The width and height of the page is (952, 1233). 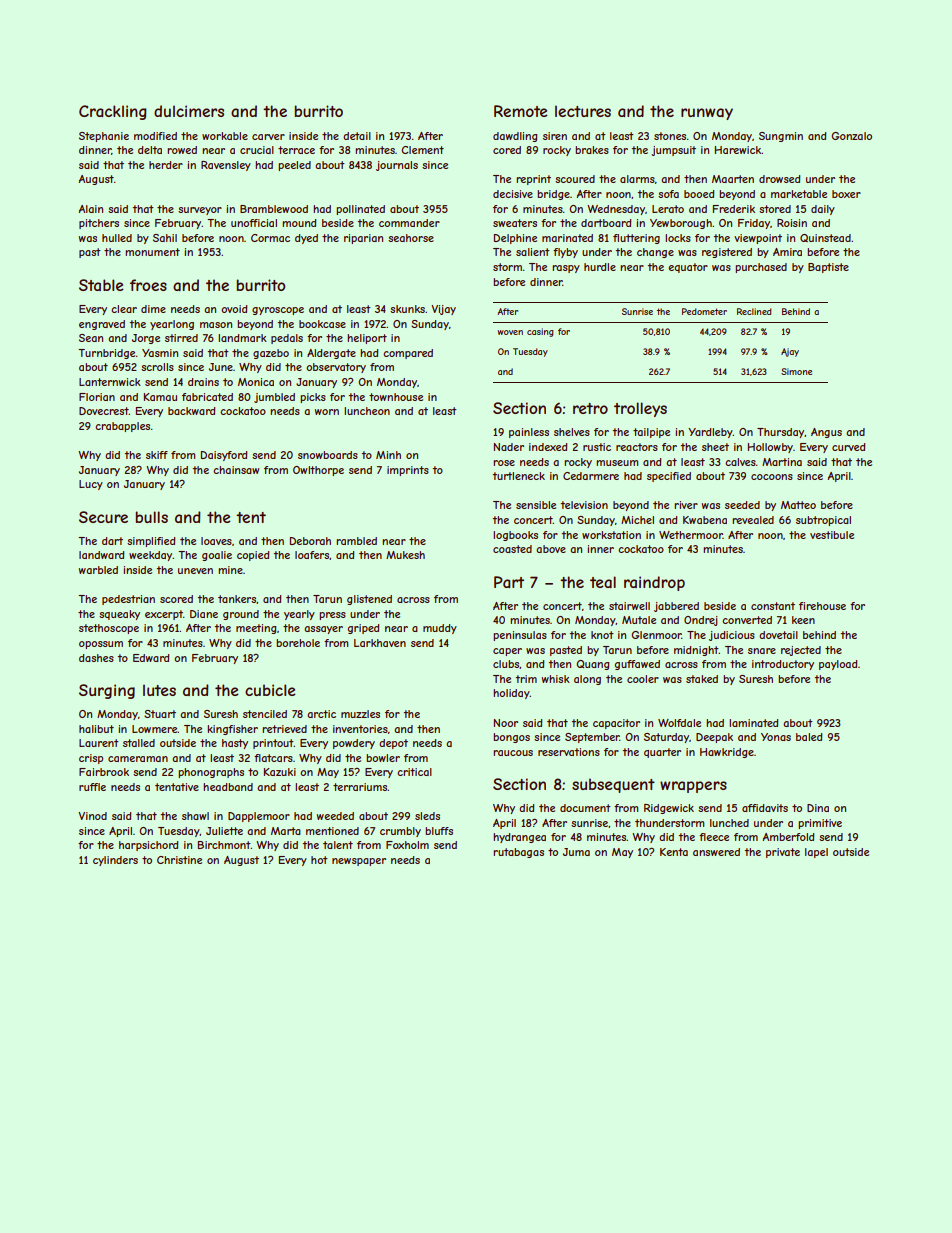 I want to click on Remote, so click(x=521, y=111).
